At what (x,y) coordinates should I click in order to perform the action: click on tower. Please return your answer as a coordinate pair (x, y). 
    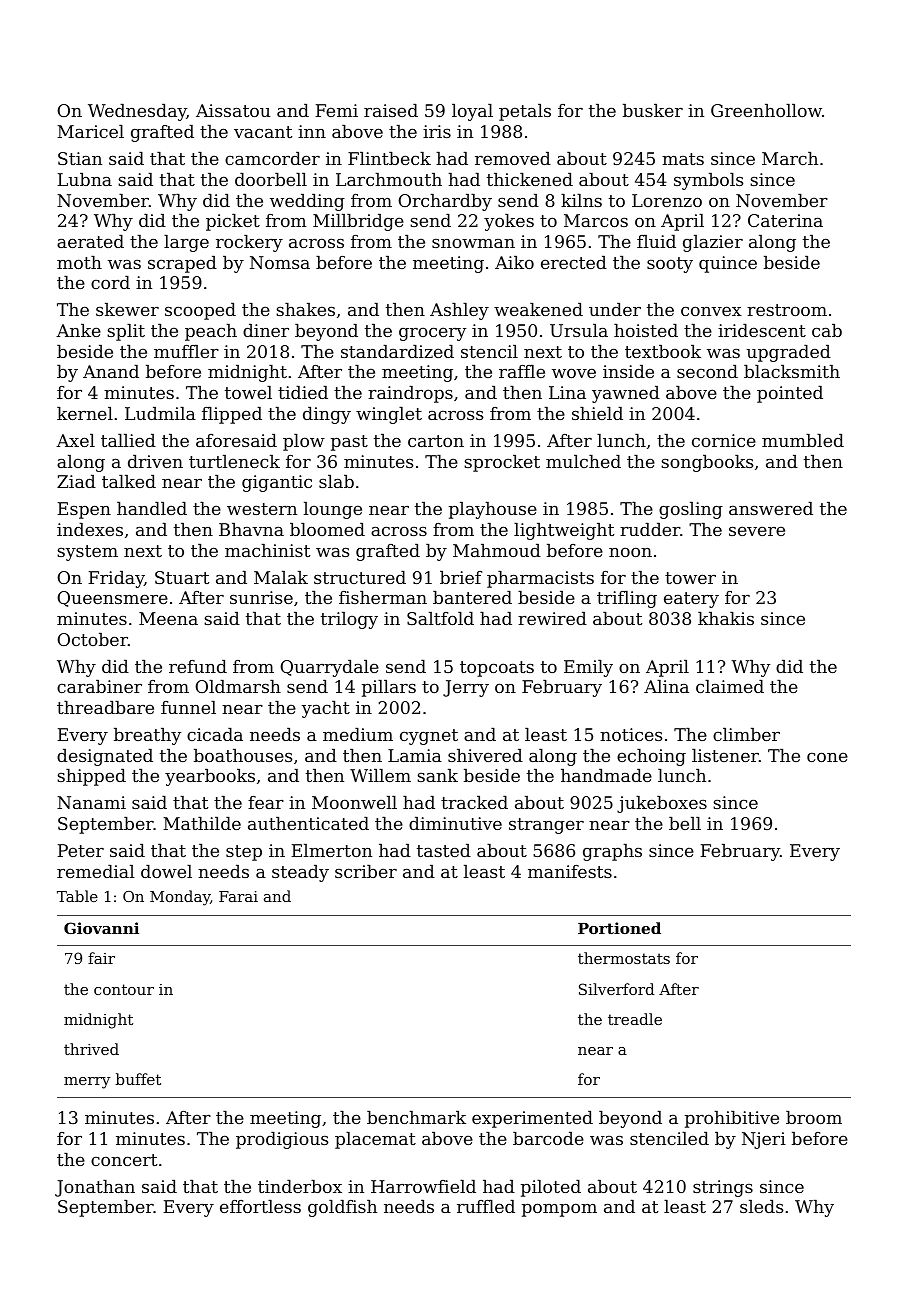
    Looking at the image, I should click on (690, 578).
